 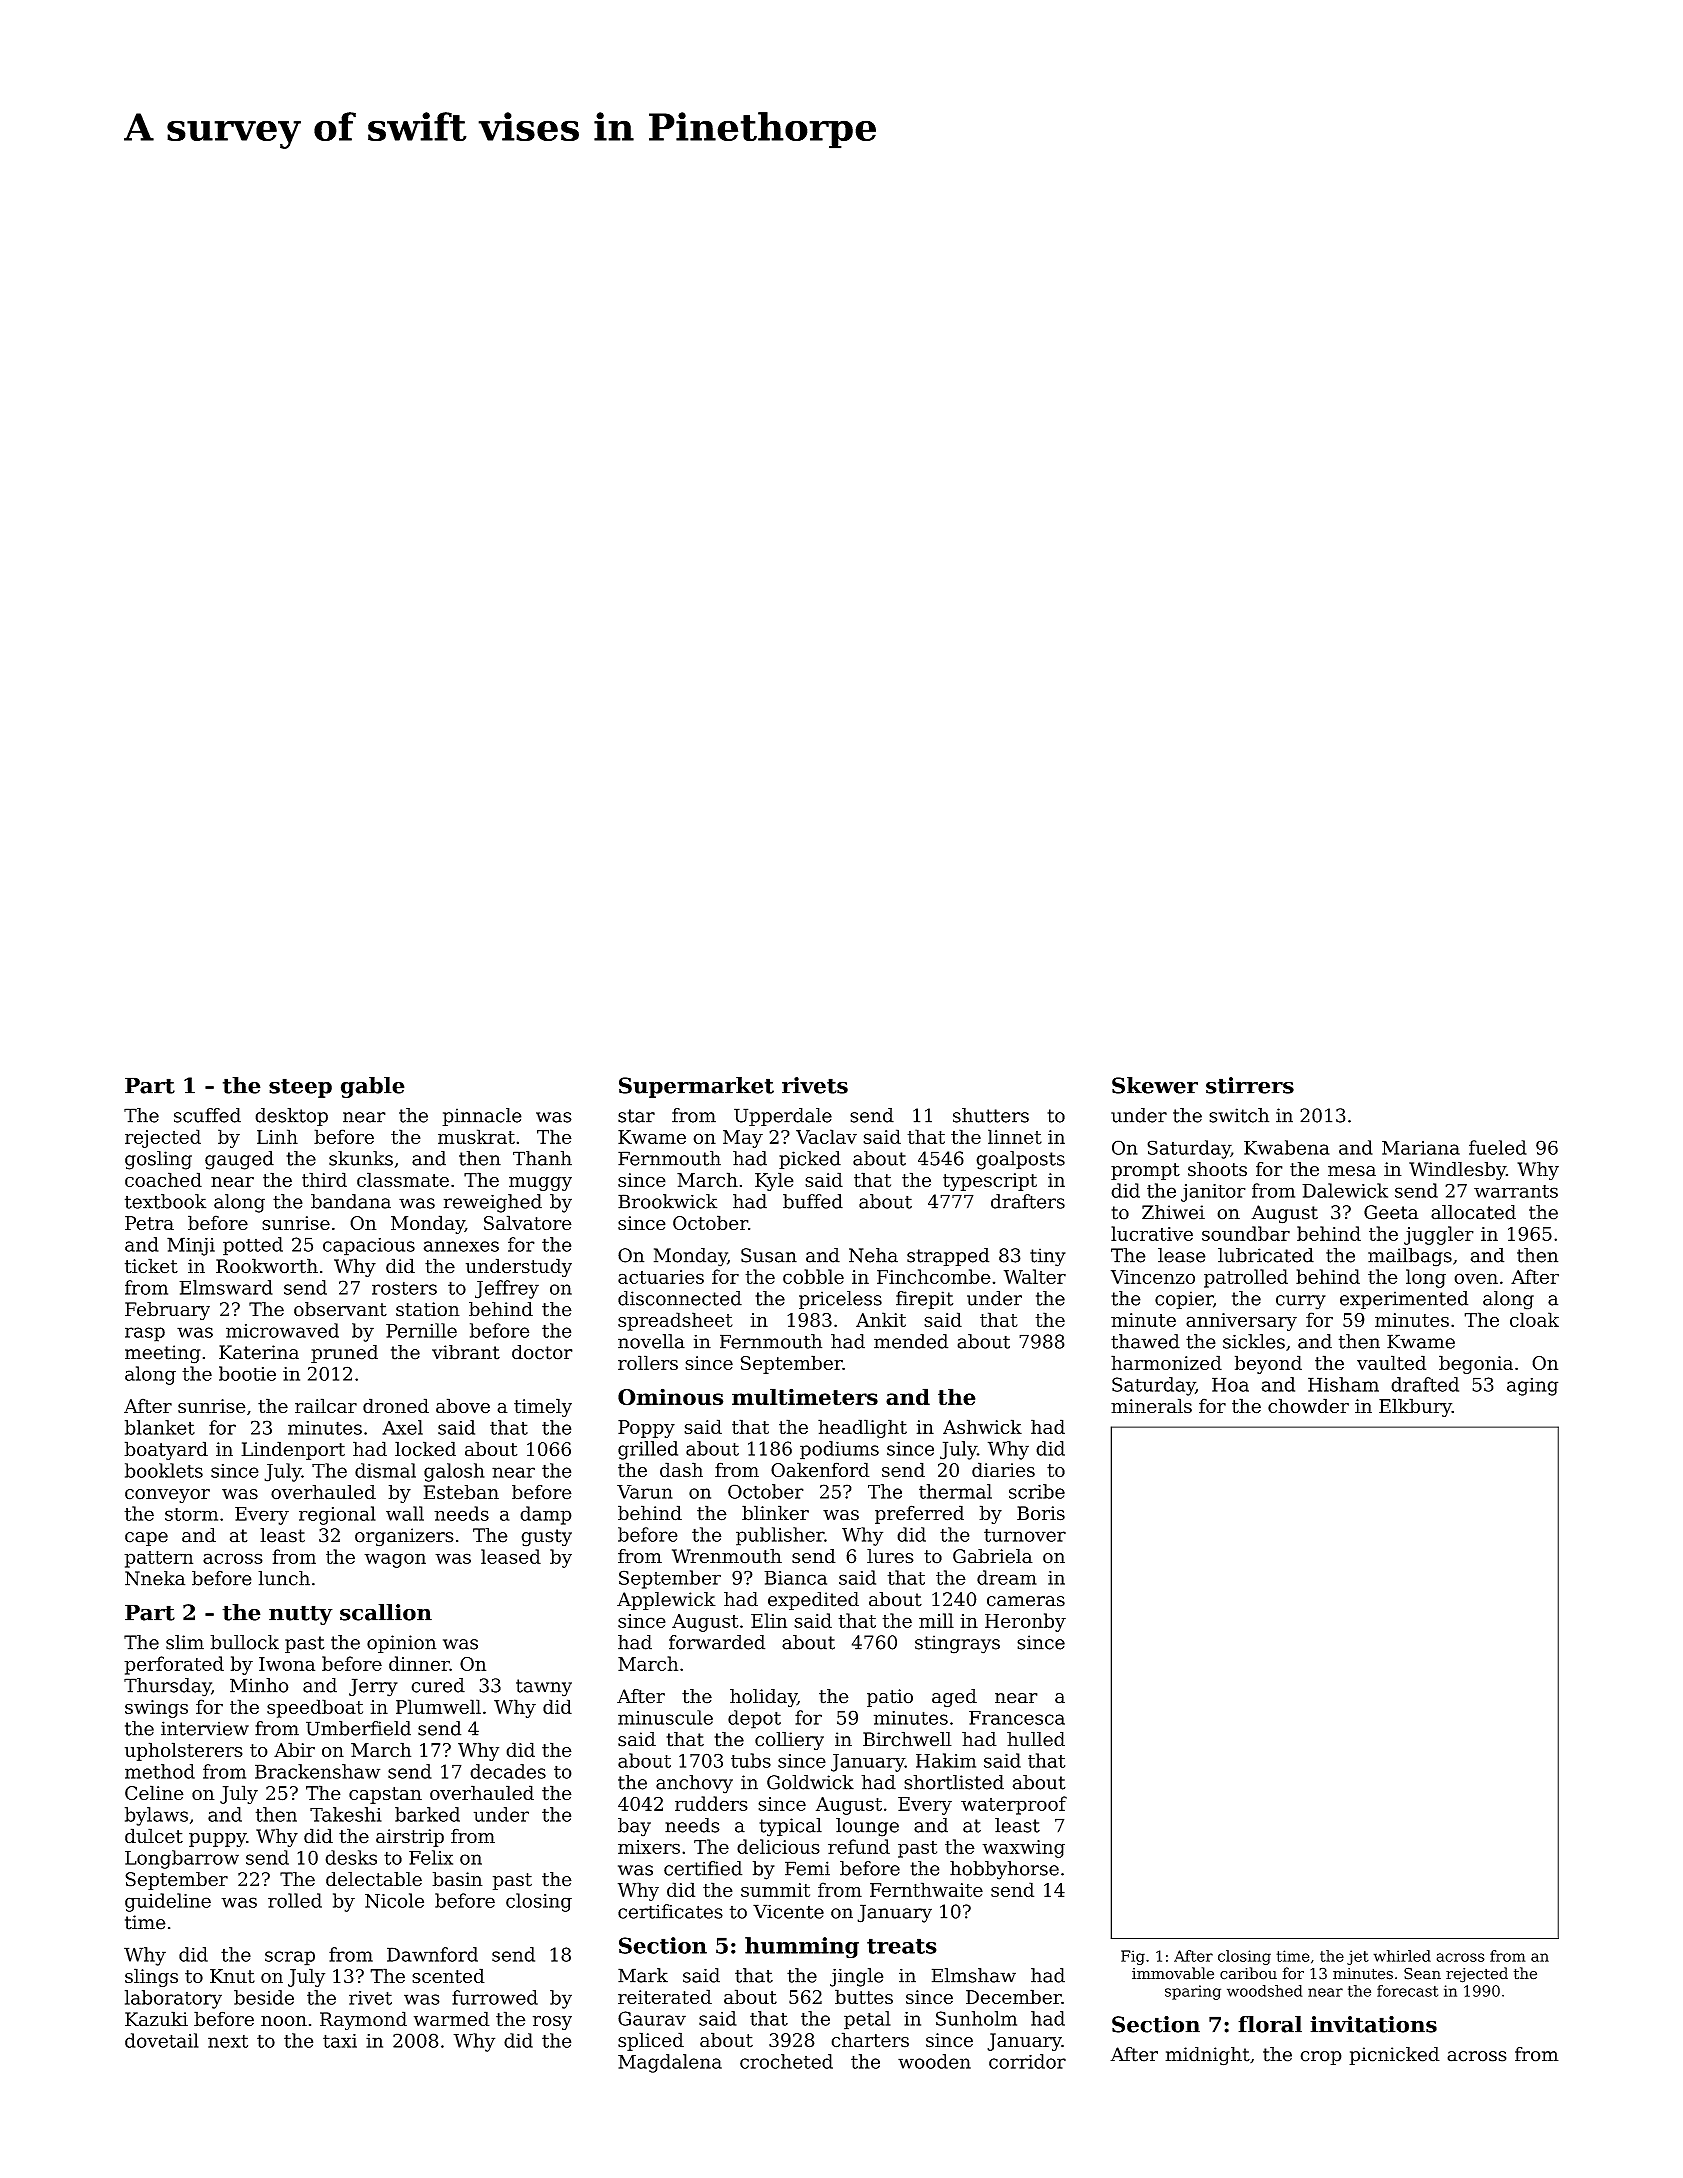 I want to click on steep, so click(x=300, y=1088).
